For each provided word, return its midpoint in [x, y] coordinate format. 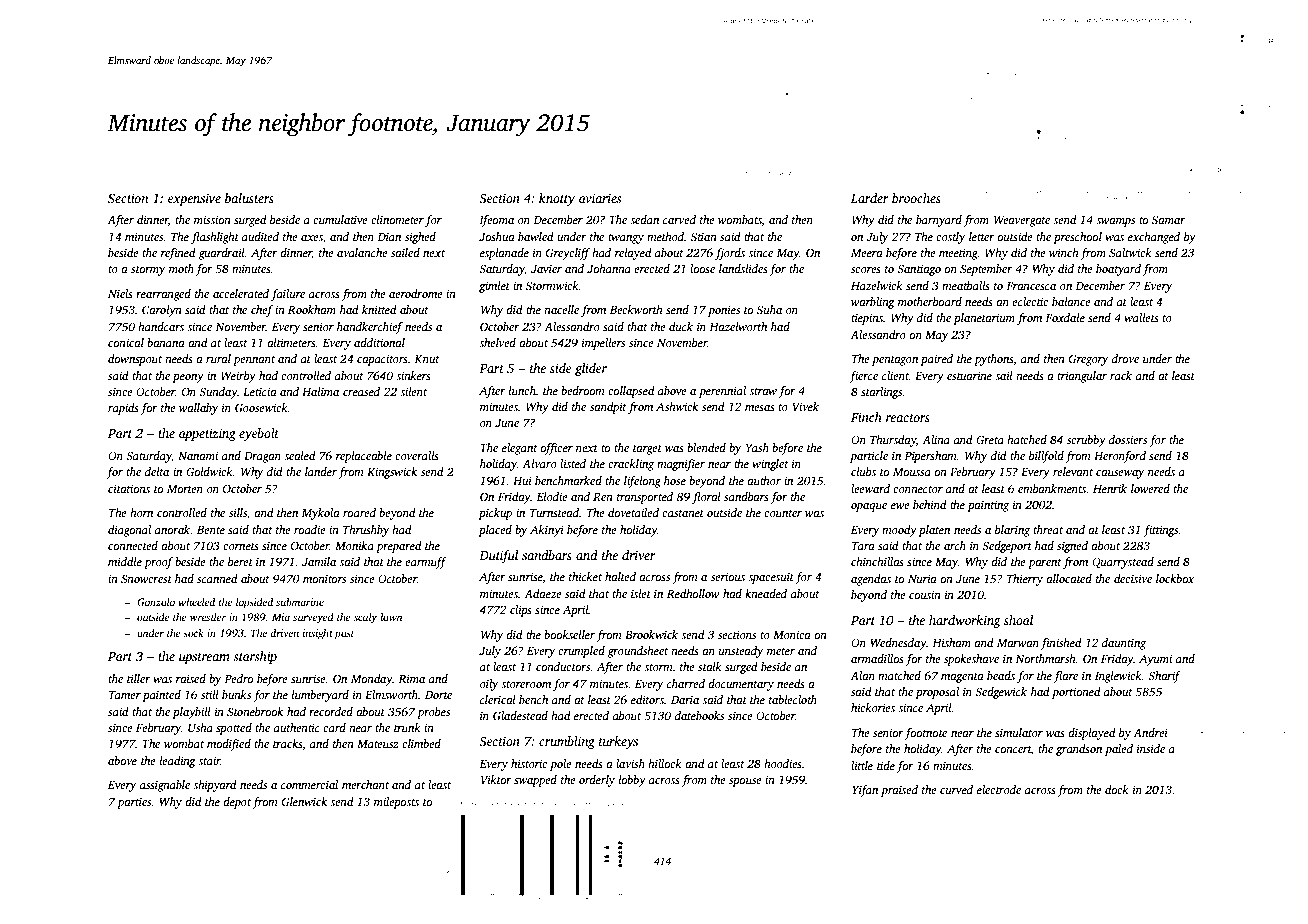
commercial [309, 784]
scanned [217, 578]
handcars [161, 326]
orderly [597, 781]
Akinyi [547, 531]
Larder [870, 198]
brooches [916, 198]
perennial [722, 392]
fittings [1160, 531]
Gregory [1088, 360]
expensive [194, 199]
